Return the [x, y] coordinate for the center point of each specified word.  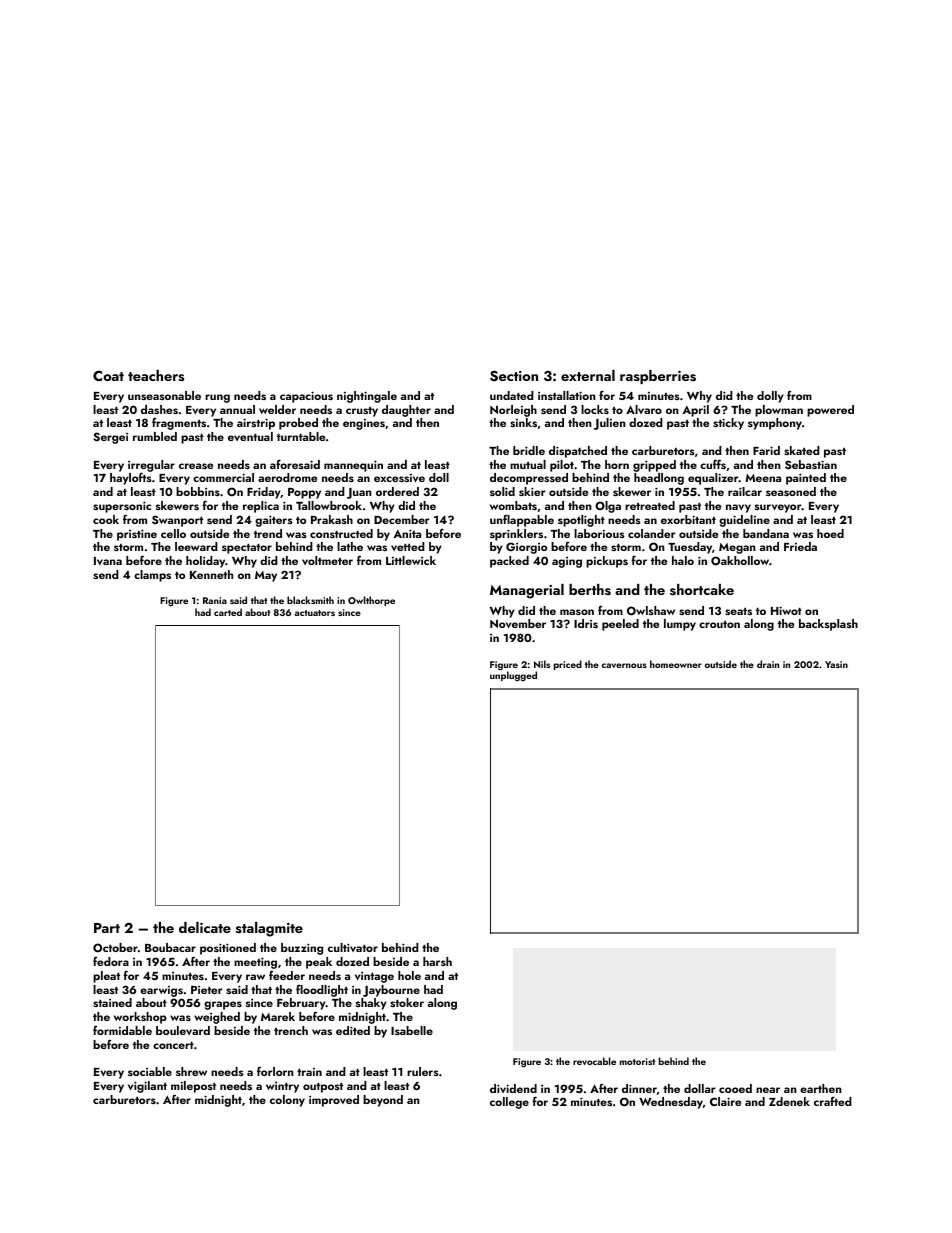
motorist [637, 1061]
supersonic [122, 507]
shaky [371, 1004]
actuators [315, 613]
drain [768, 664]
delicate [205, 927]
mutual [528, 464]
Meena [763, 478]
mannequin [353, 466]
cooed [735, 1088]
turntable [301, 436]
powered [830, 411]
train [309, 1072]
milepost [193, 1087]
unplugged [513, 676]
